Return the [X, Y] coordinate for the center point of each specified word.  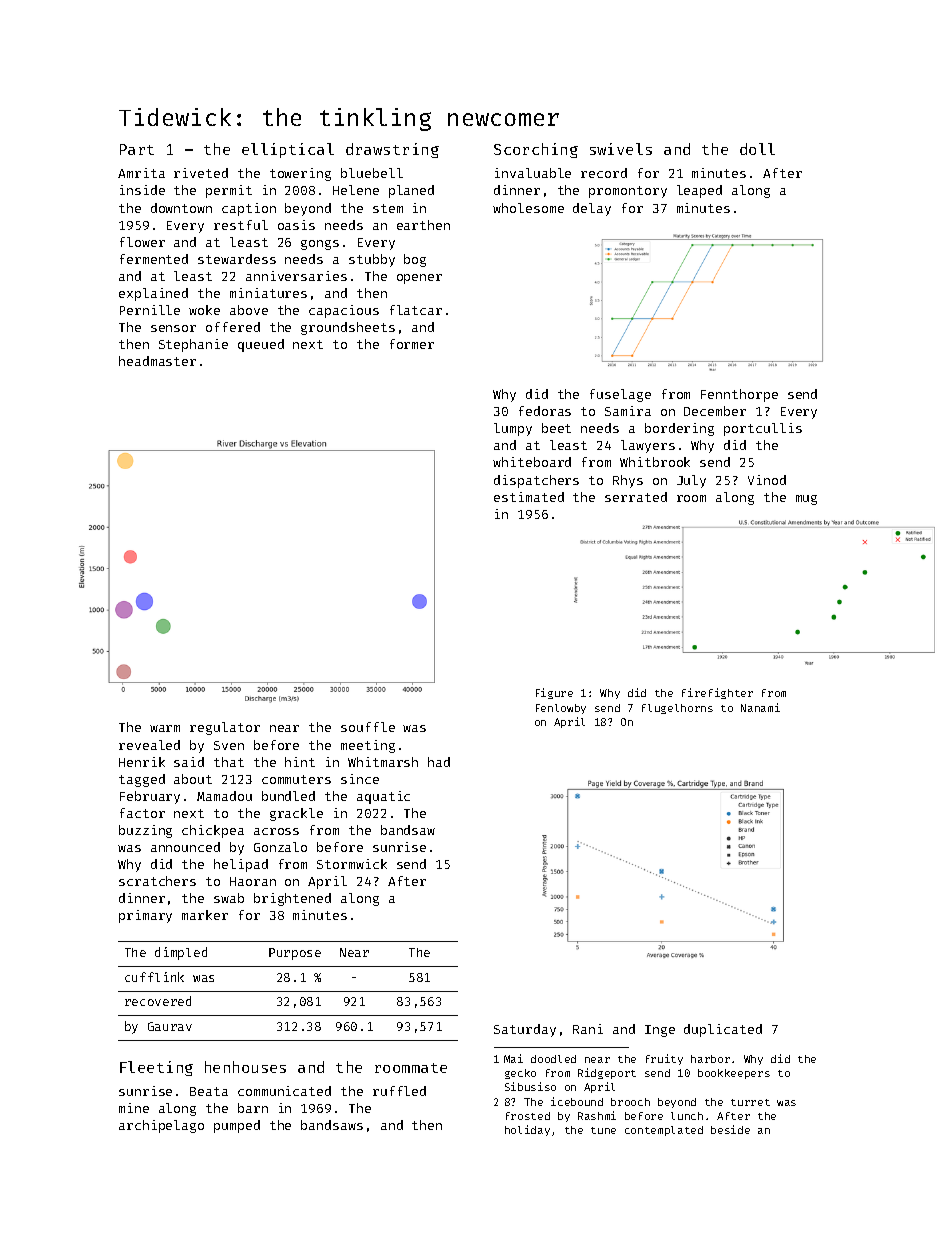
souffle [368, 727]
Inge [660, 1031]
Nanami [760, 707]
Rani [588, 1029]
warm [165, 728]
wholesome [528, 208]
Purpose [295, 954]
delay [592, 209]
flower [142, 242]
